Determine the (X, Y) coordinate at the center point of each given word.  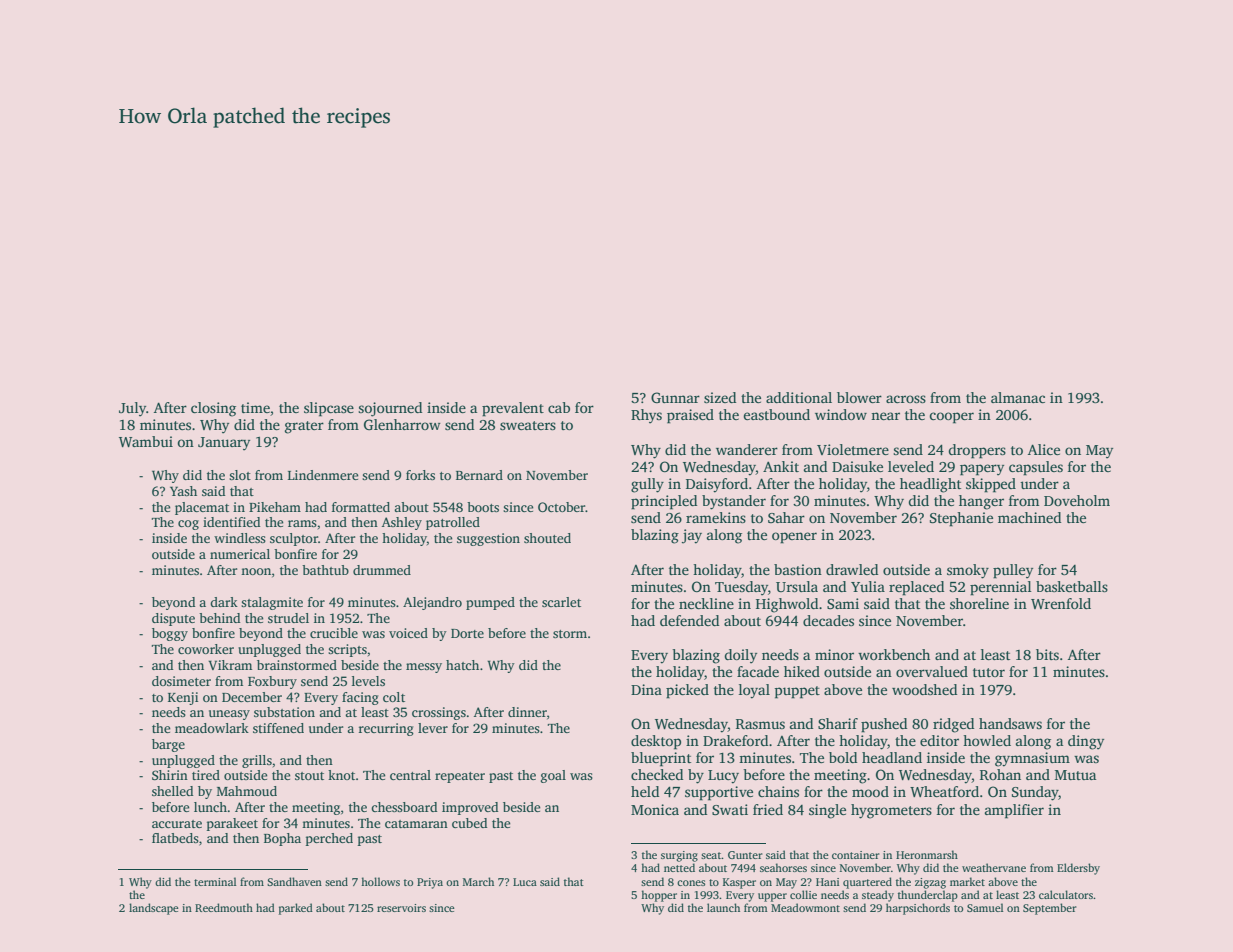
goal (553, 776)
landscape (154, 909)
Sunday (1035, 793)
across (906, 399)
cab (559, 407)
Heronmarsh (927, 854)
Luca (525, 882)
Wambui (146, 441)
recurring (386, 729)
